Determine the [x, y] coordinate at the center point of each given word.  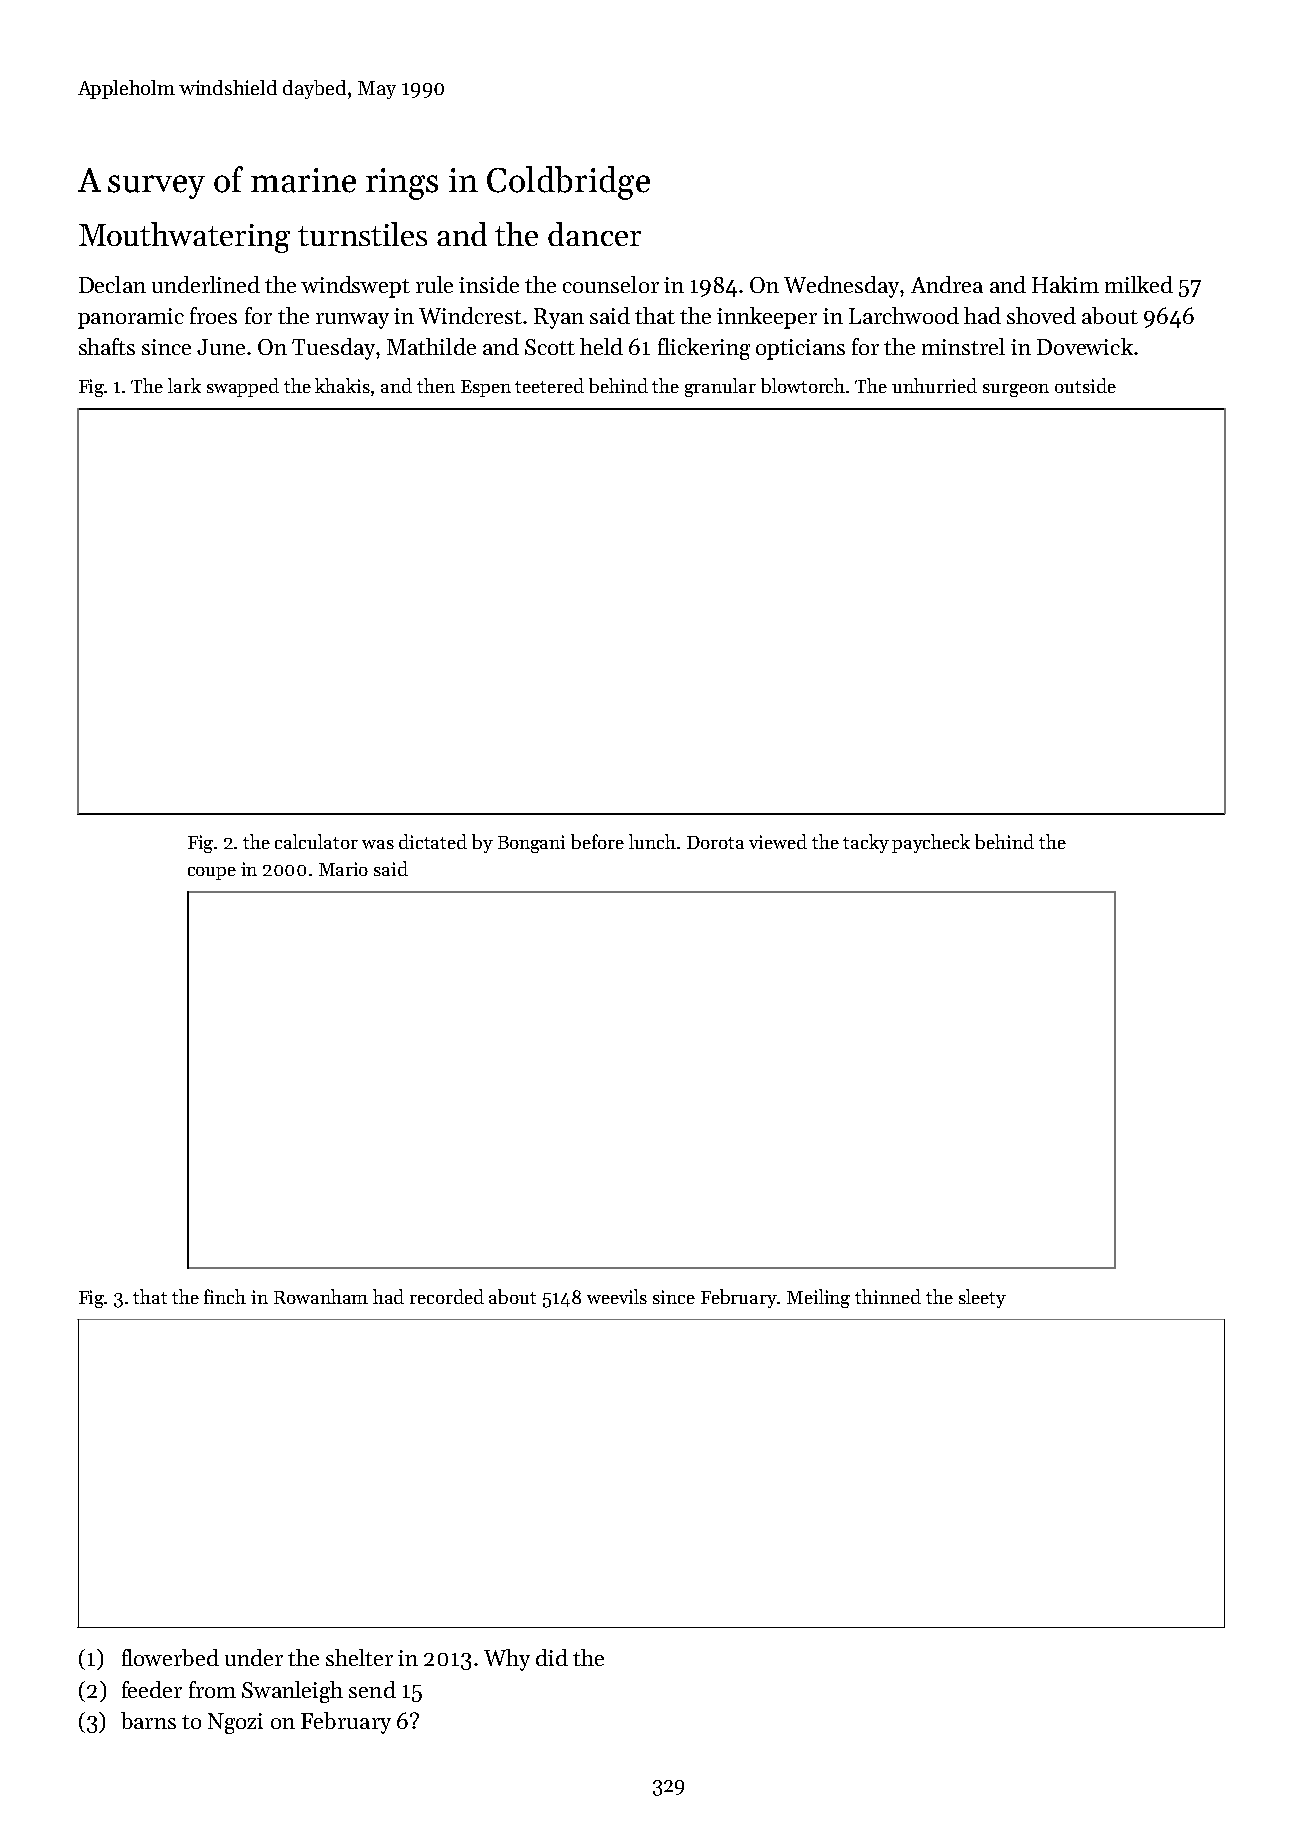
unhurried [934, 385]
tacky [866, 843]
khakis [342, 385]
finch [225, 1296]
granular [720, 387]
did [552, 1657]
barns [148, 1720]
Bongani [531, 844]
